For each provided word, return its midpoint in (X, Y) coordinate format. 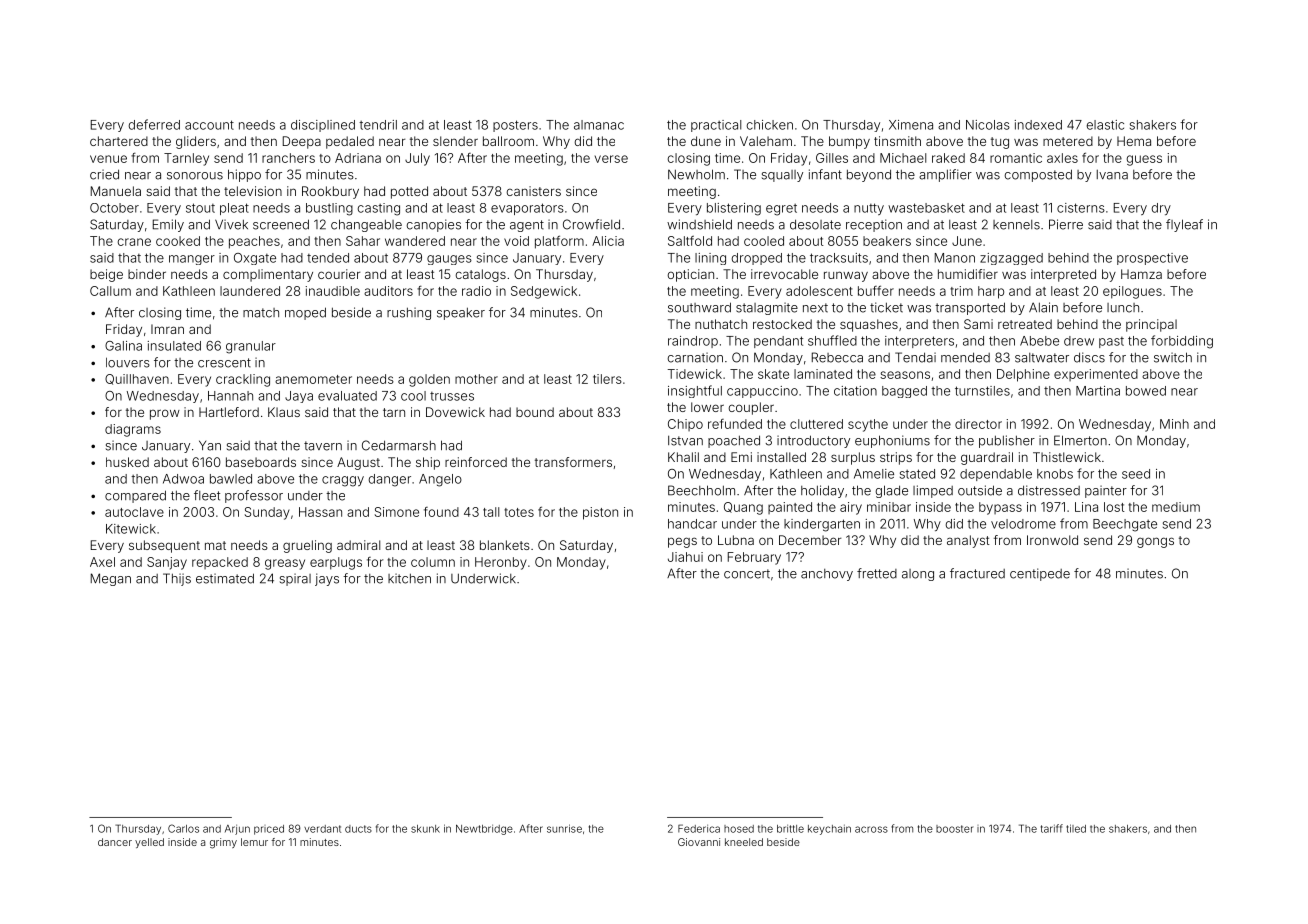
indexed (1038, 125)
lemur (254, 842)
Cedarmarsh (399, 445)
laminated (823, 374)
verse (611, 159)
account (209, 125)
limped (933, 491)
